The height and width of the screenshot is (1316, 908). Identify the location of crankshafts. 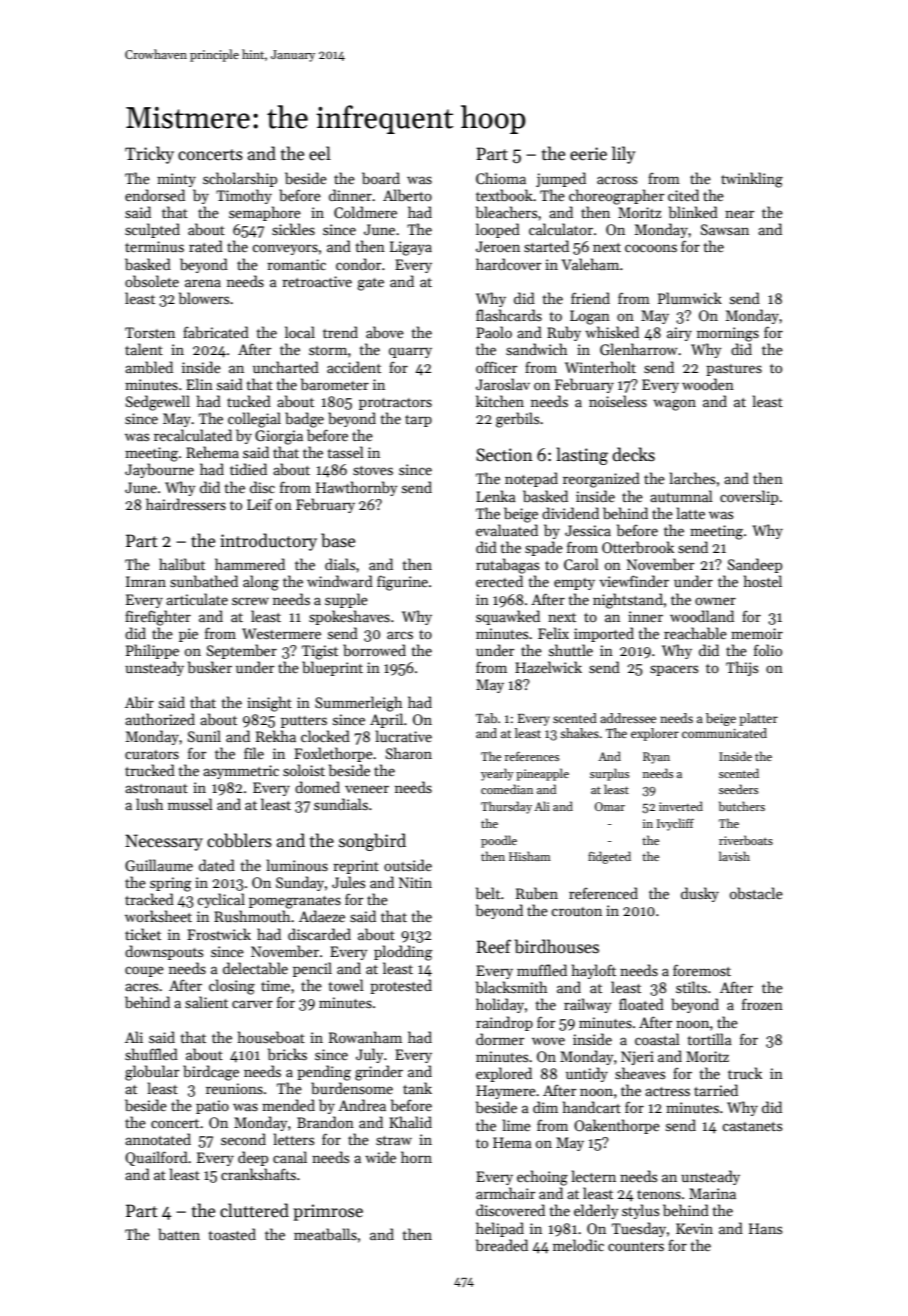
(258, 1174).
